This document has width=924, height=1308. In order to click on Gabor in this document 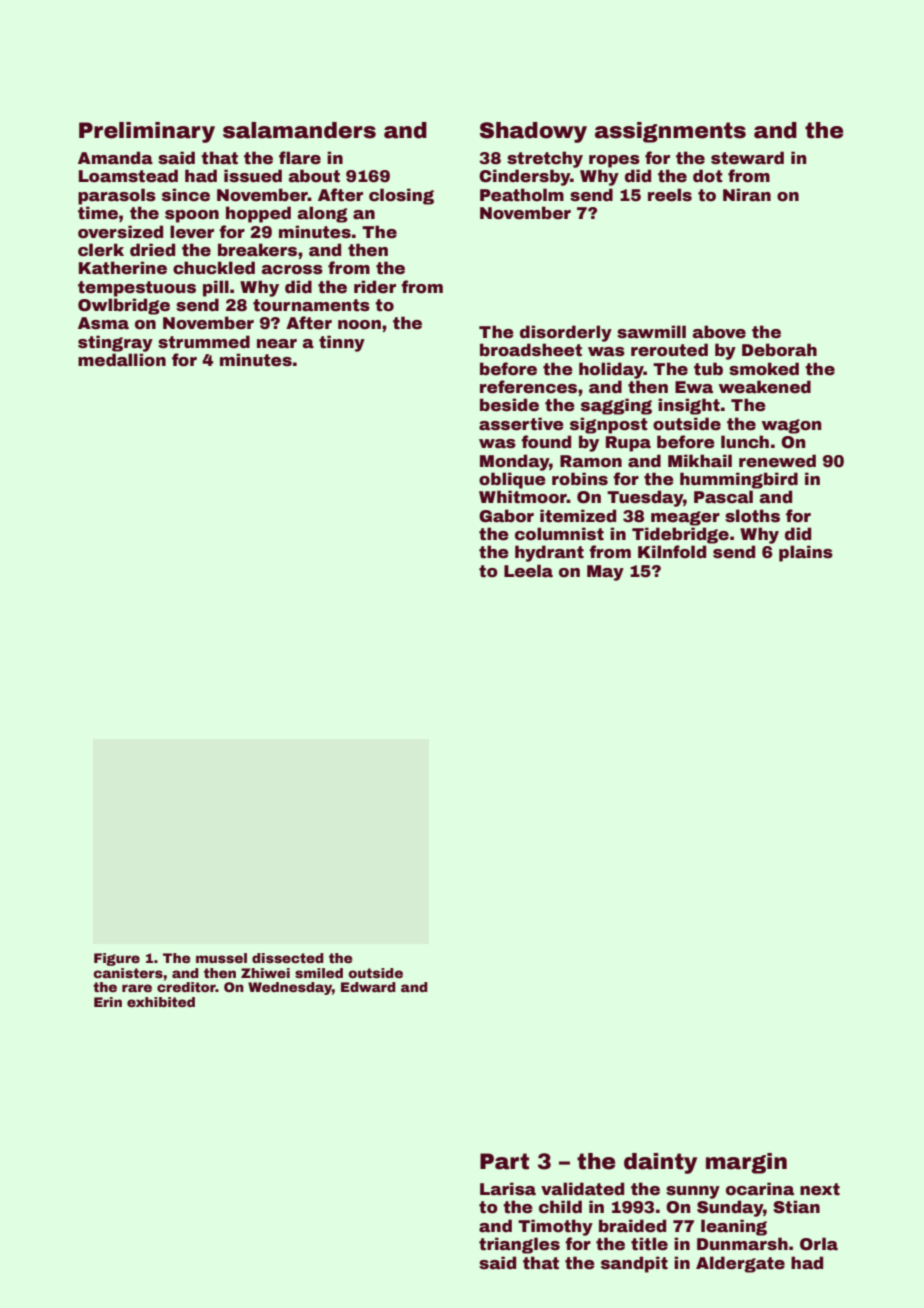, I will do `click(506, 516)`.
